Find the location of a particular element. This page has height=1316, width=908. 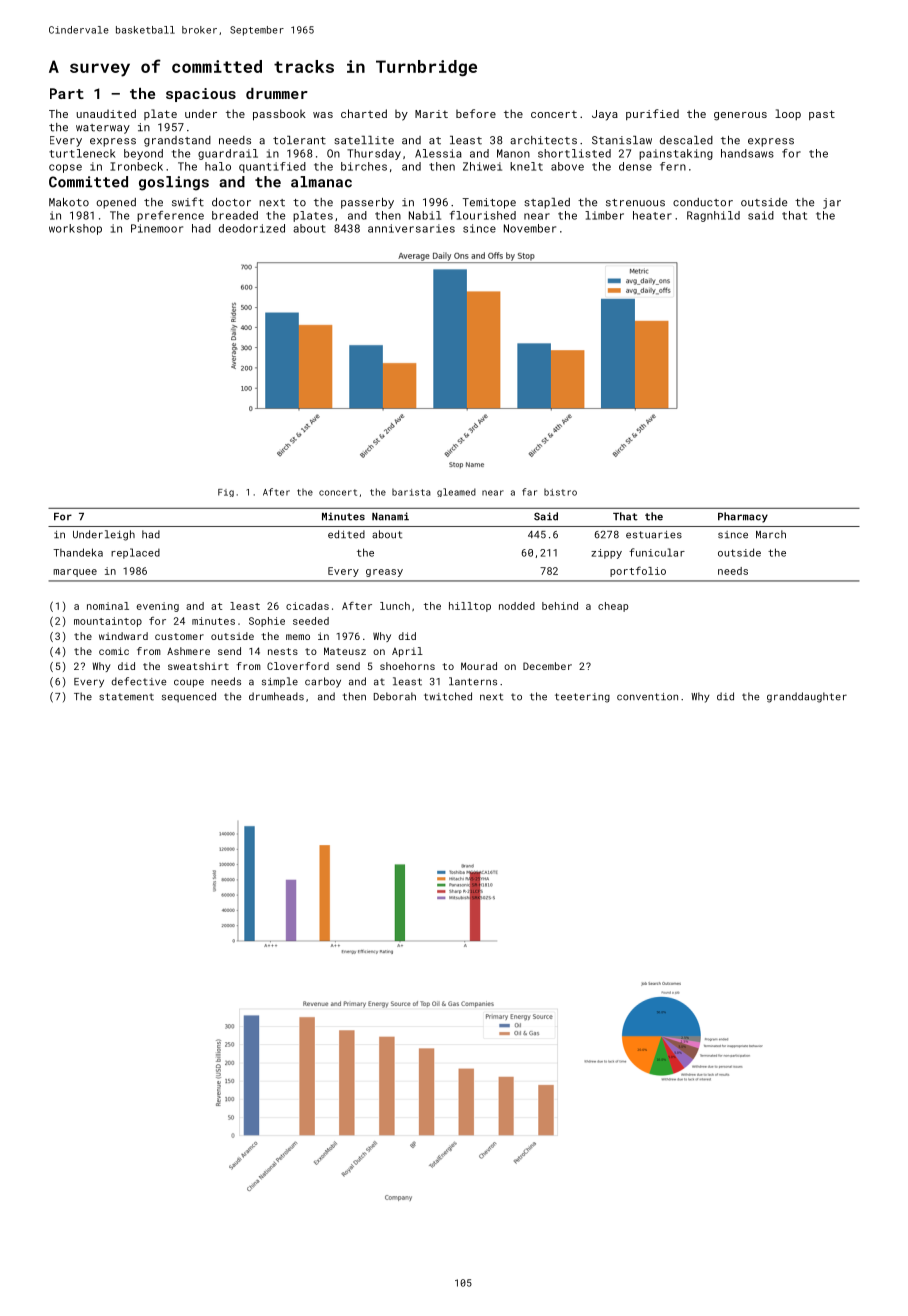

Nanami is located at coordinates (390, 516).
